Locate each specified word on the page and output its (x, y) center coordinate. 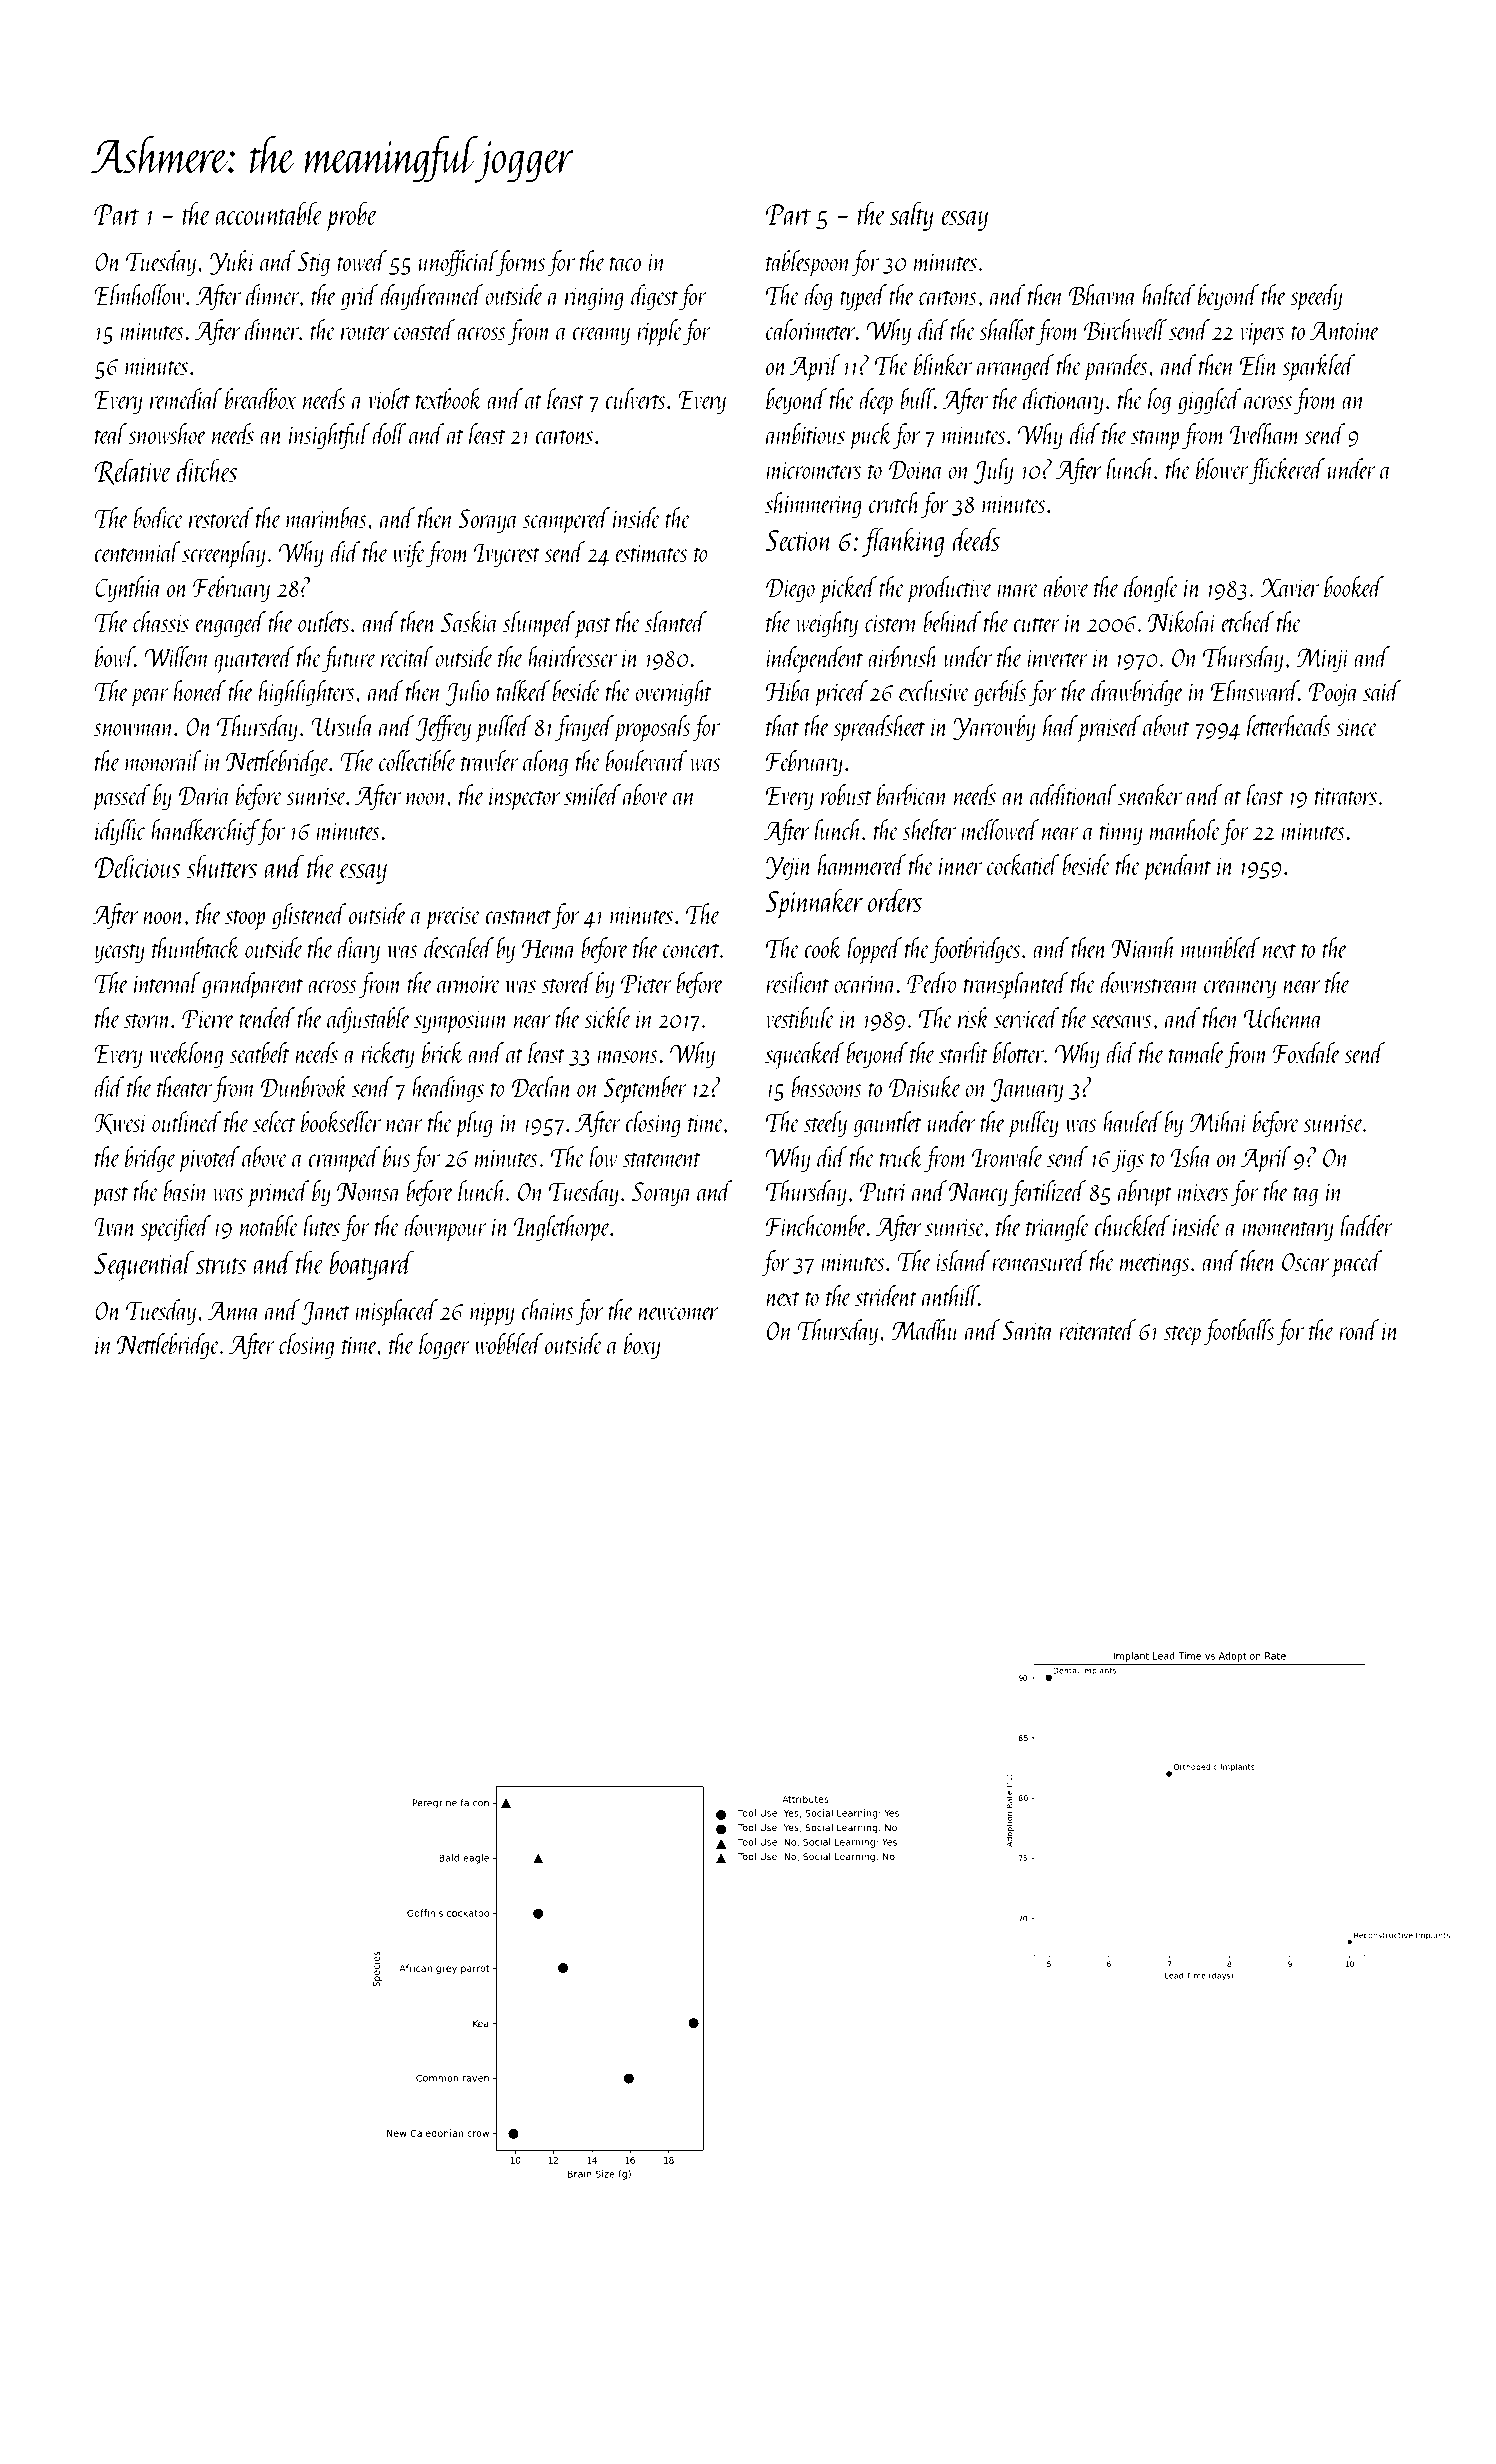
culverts (635, 398)
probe (351, 216)
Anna (234, 1310)
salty (912, 216)
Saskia (470, 621)
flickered (1287, 471)
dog (818, 297)
